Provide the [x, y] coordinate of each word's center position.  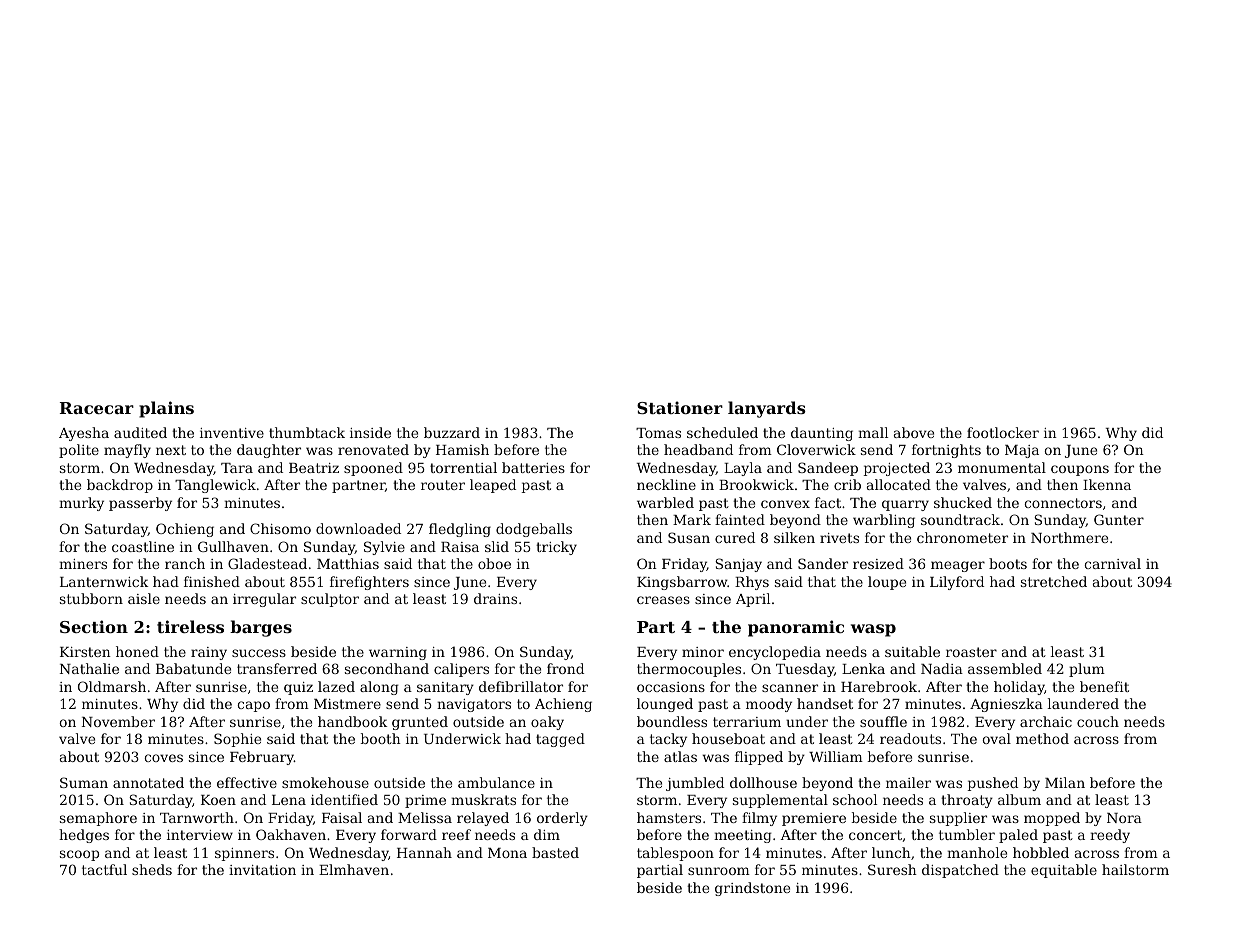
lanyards [767, 409]
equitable [1064, 871]
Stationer [680, 407]
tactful [104, 869]
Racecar [97, 408]
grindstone [752, 889]
